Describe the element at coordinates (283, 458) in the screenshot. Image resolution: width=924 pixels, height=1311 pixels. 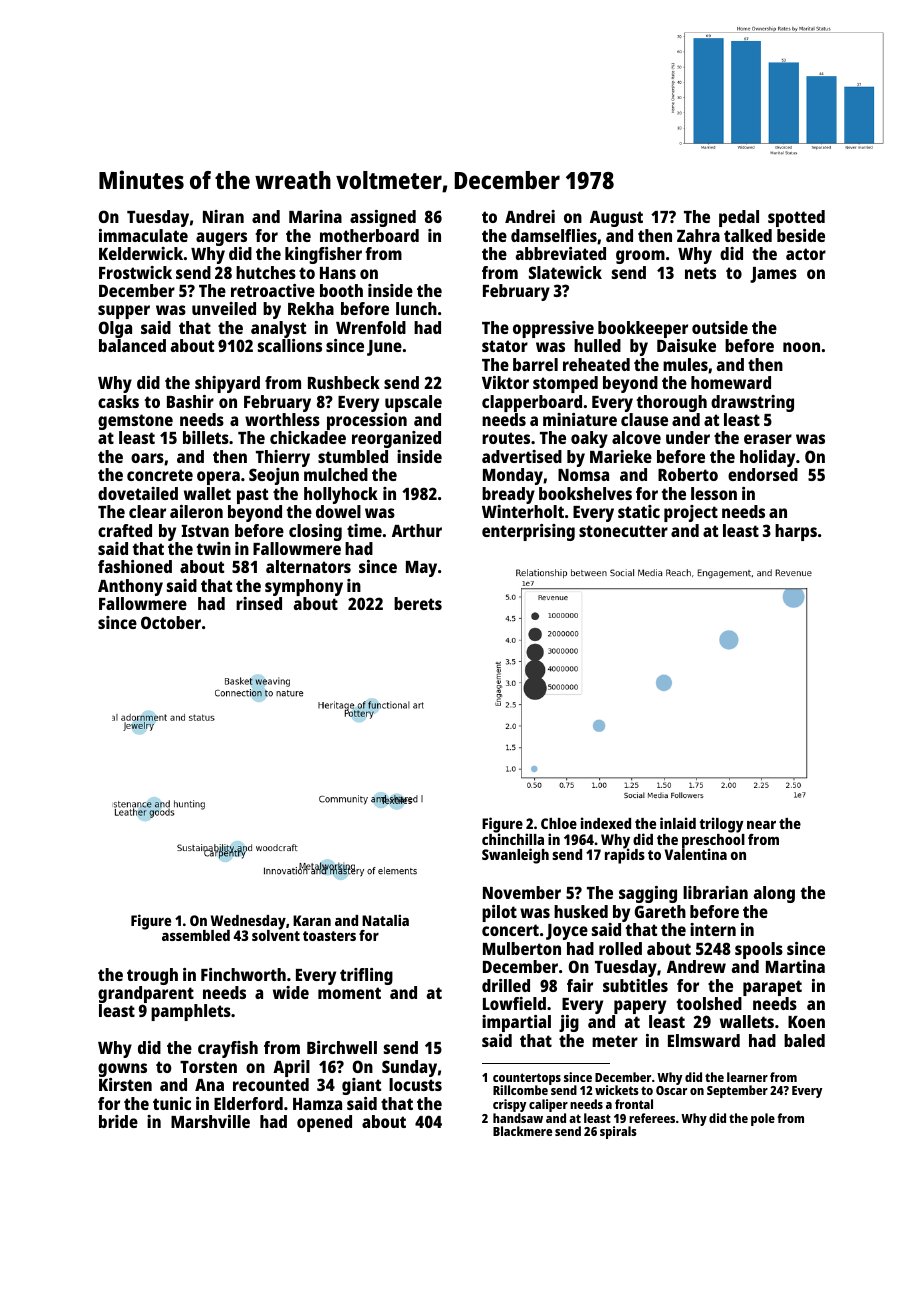
I see `Thierry` at that location.
